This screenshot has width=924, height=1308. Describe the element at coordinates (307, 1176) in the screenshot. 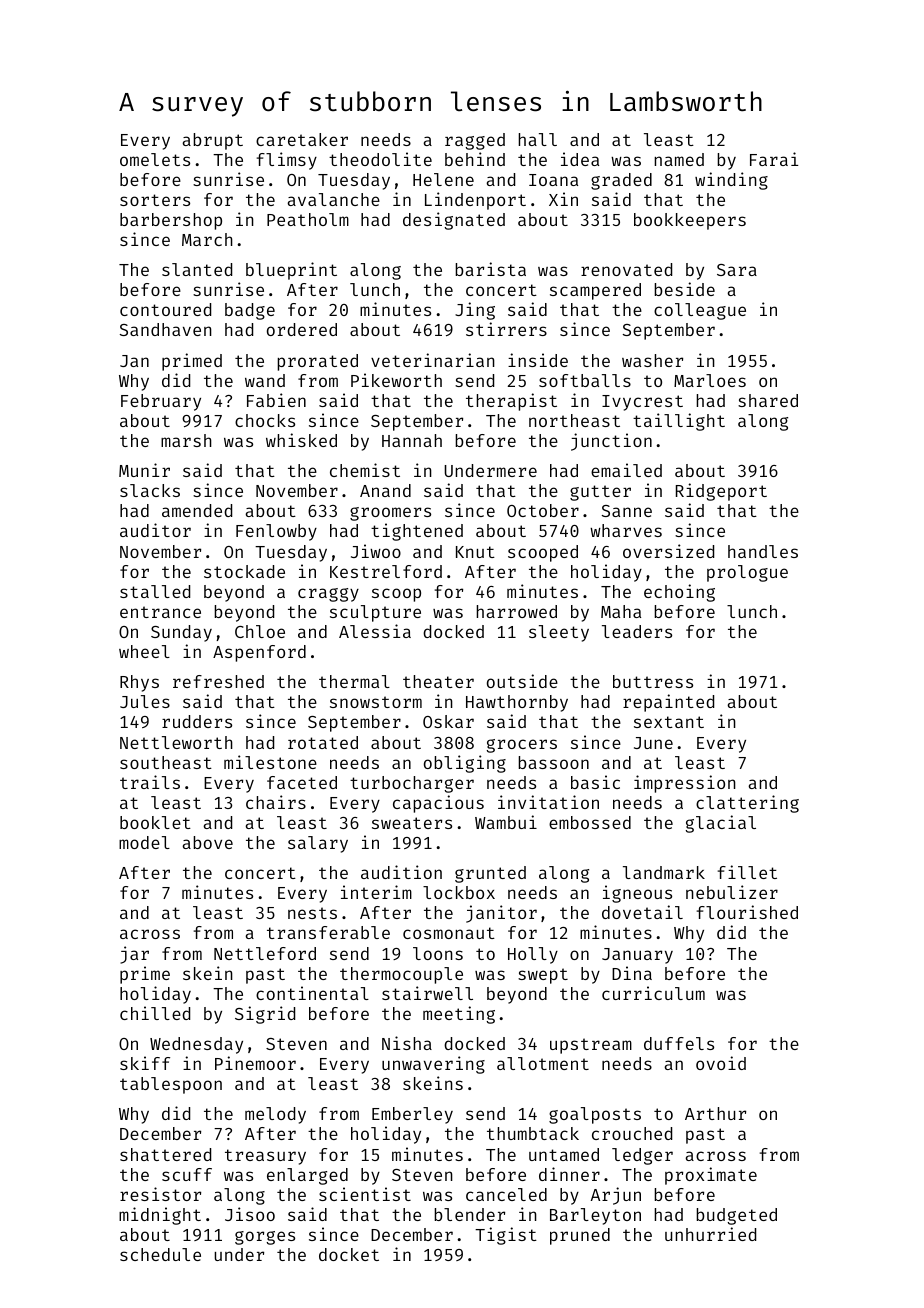

I see `enlarged` at that location.
